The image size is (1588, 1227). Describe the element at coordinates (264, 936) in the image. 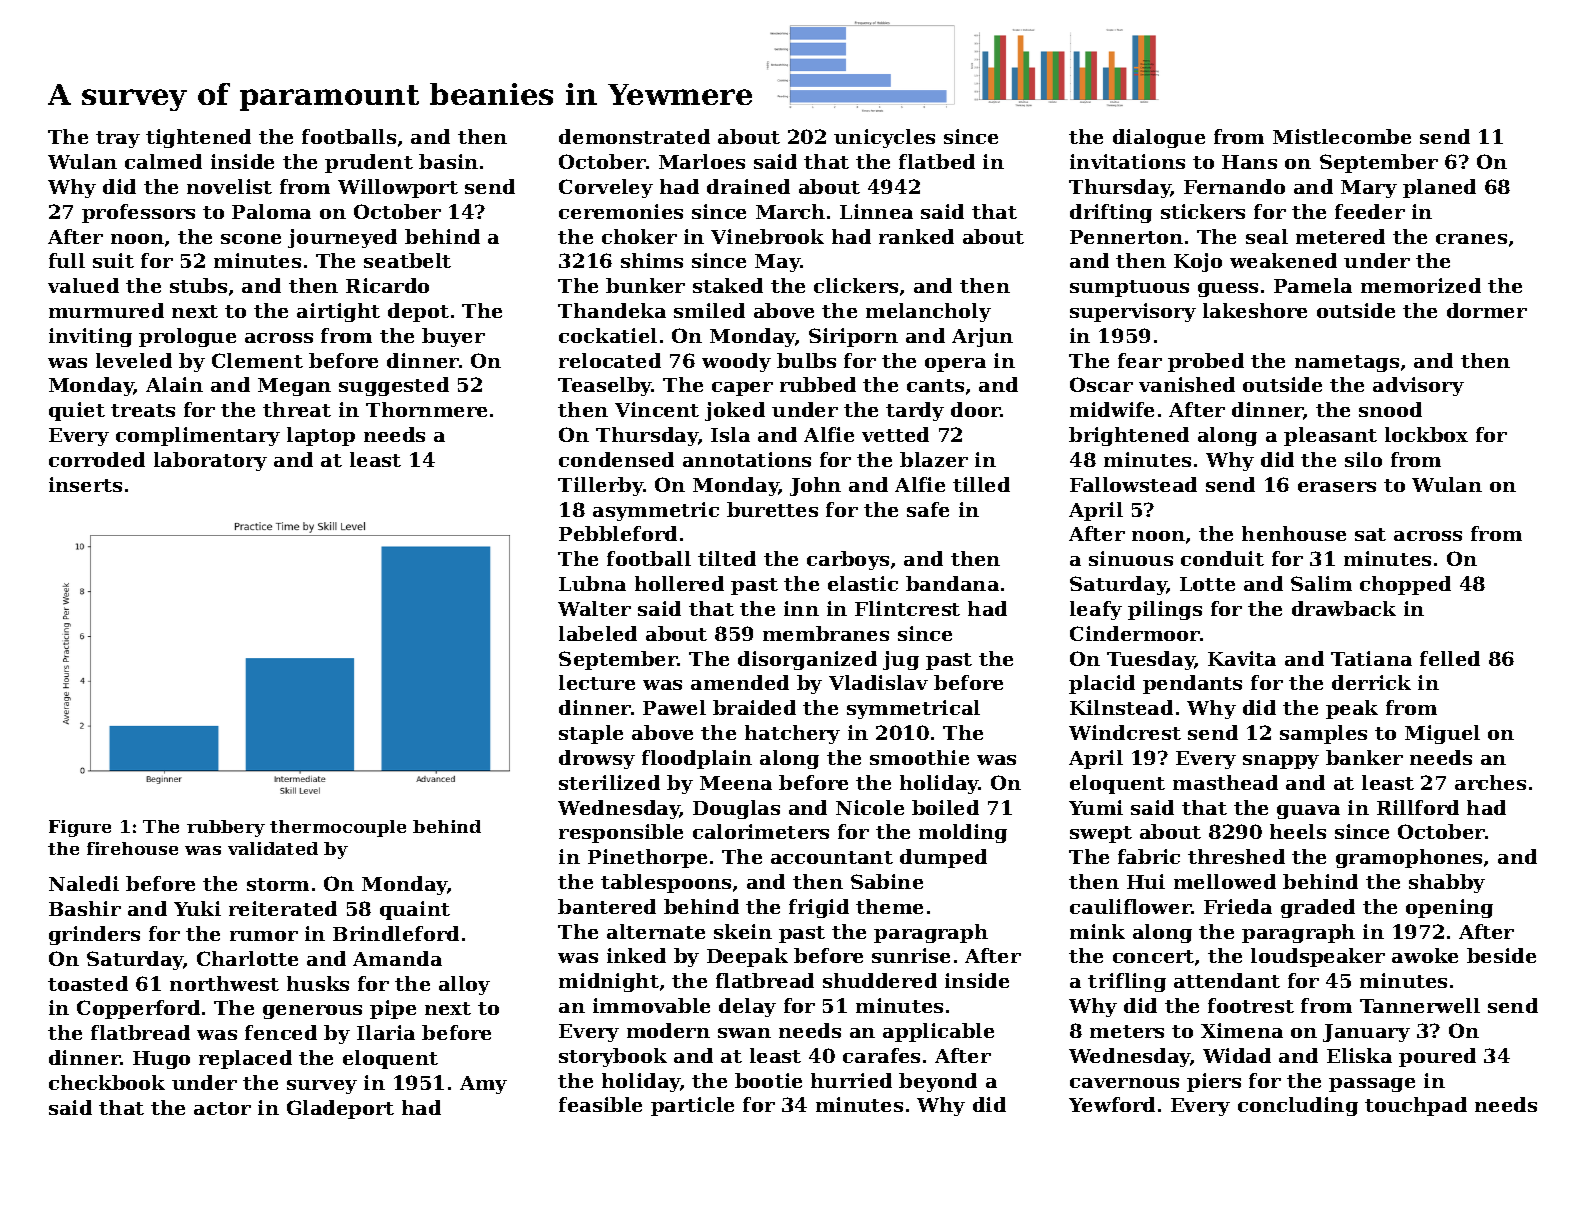

I see `rumor` at that location.
